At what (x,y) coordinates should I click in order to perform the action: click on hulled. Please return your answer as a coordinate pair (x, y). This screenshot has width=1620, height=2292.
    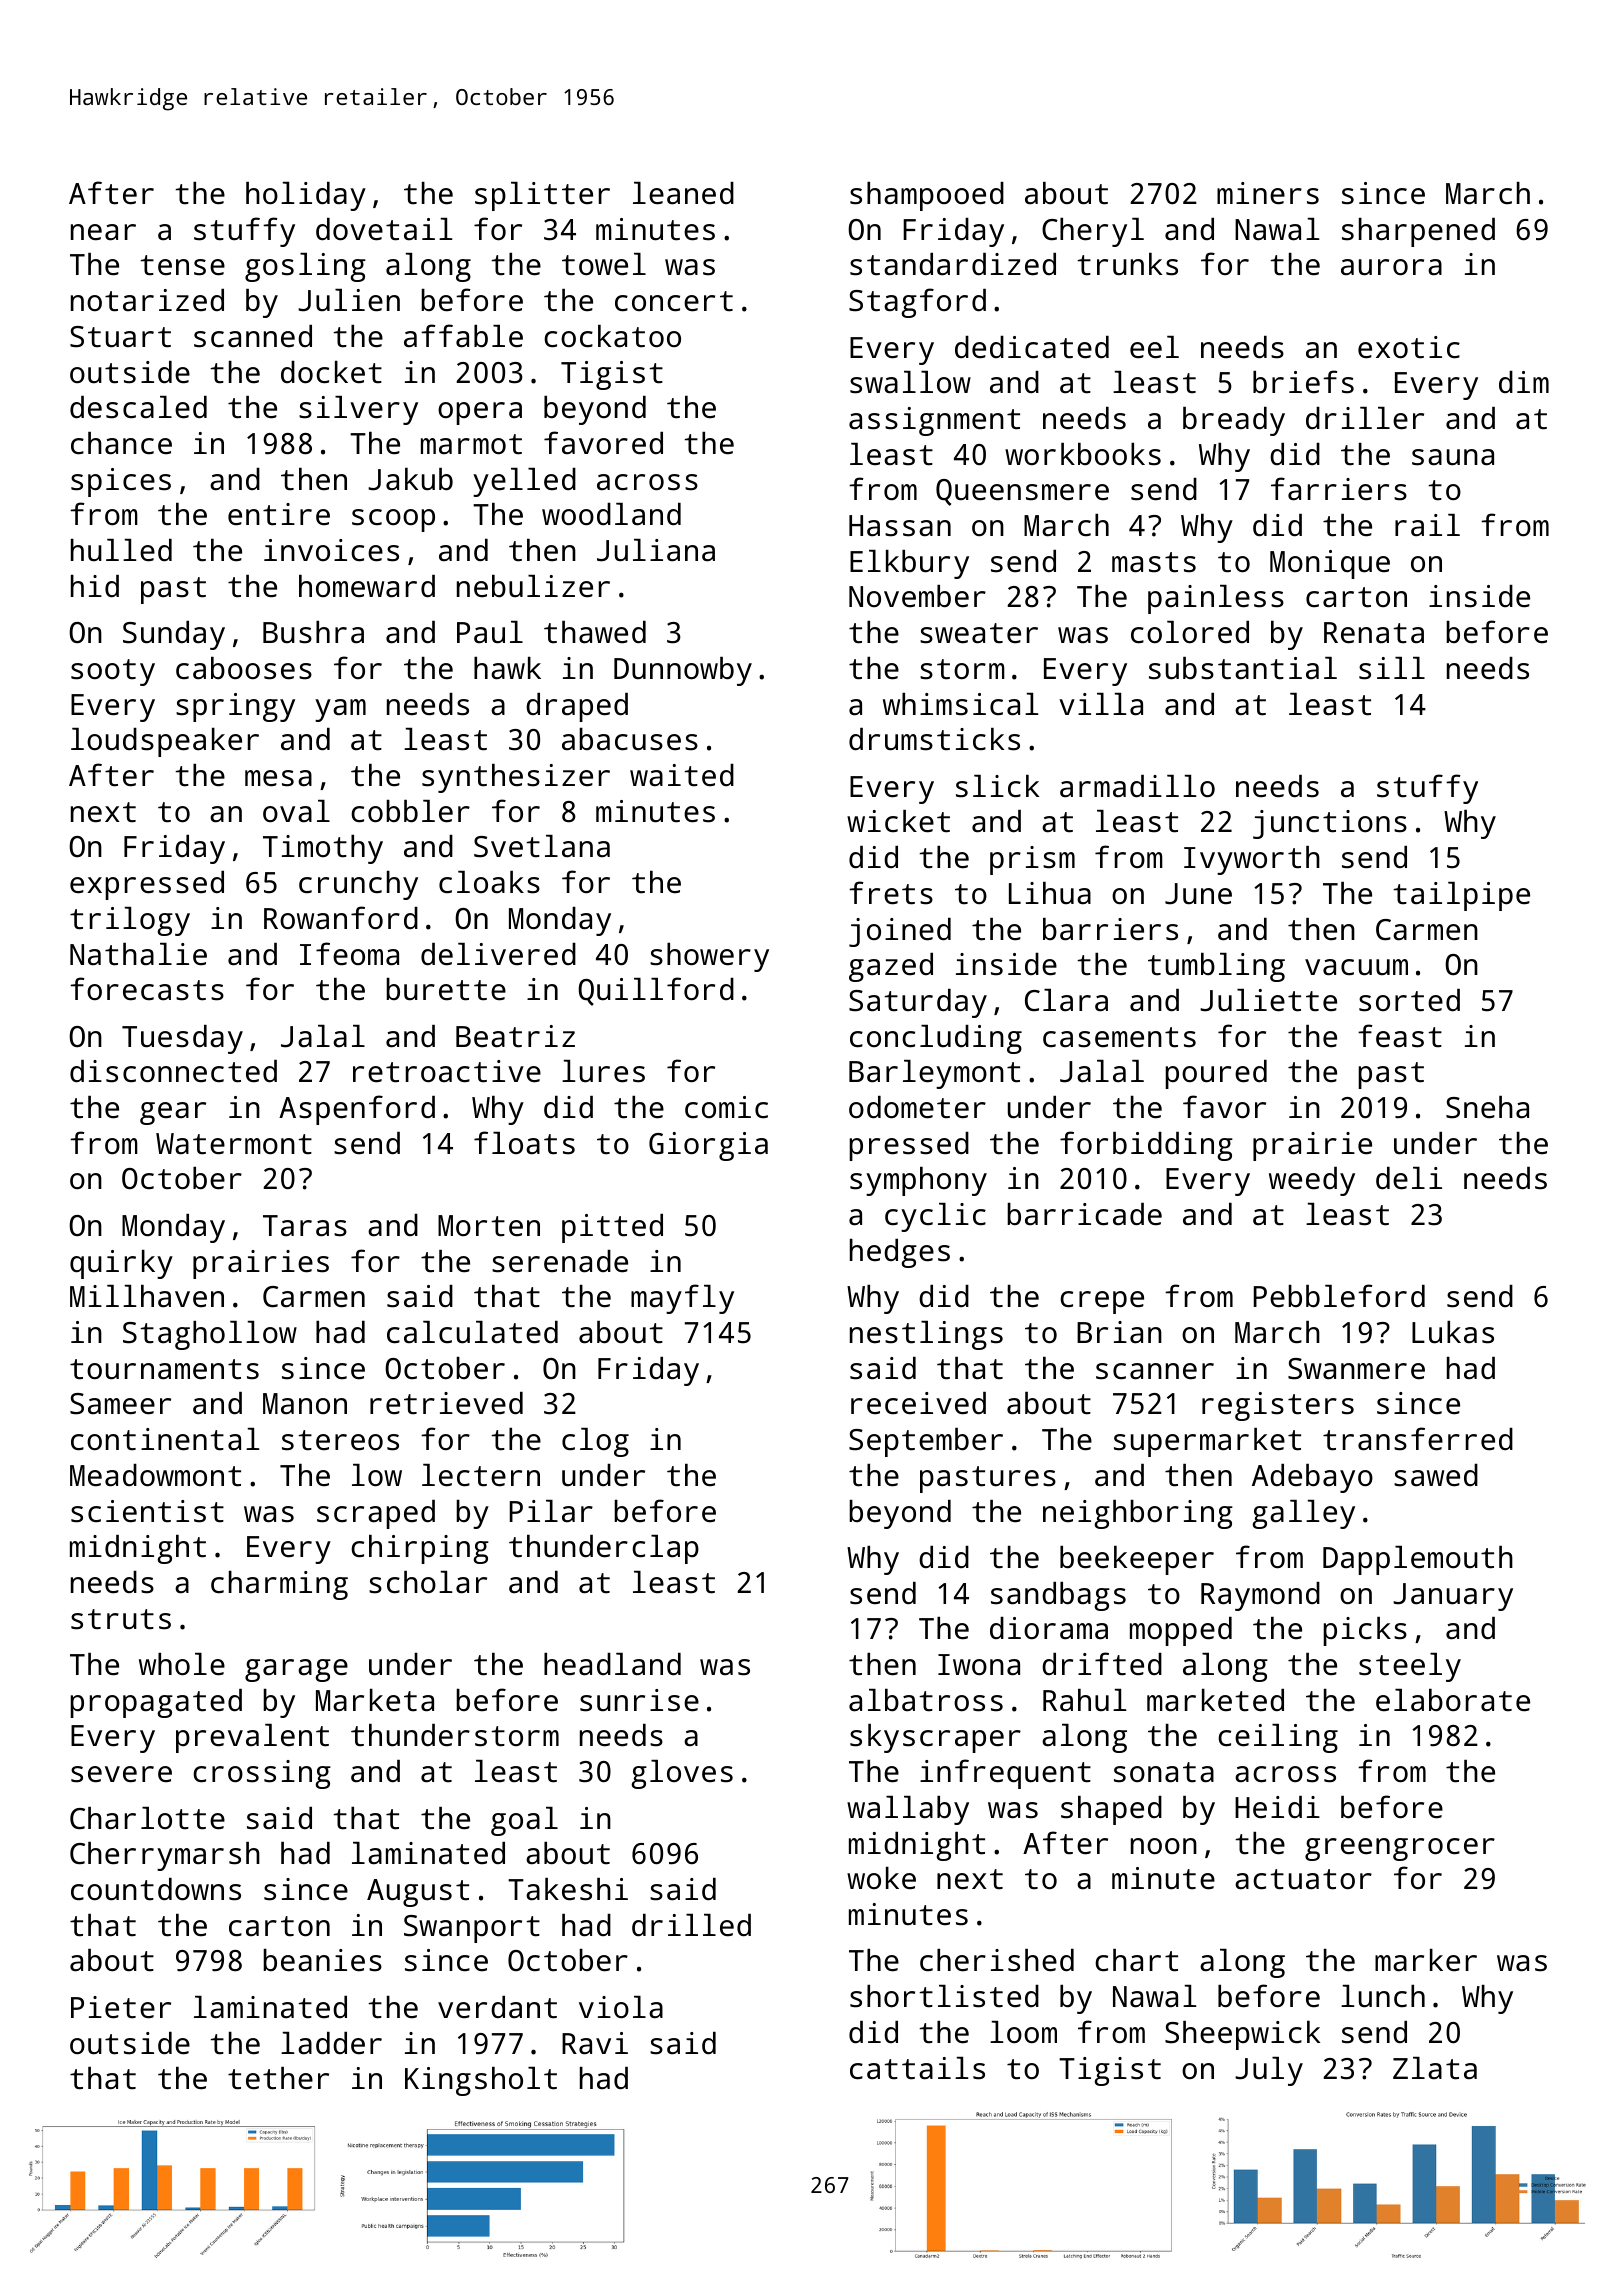
    Looking at the image, I should click on (121, 550).
